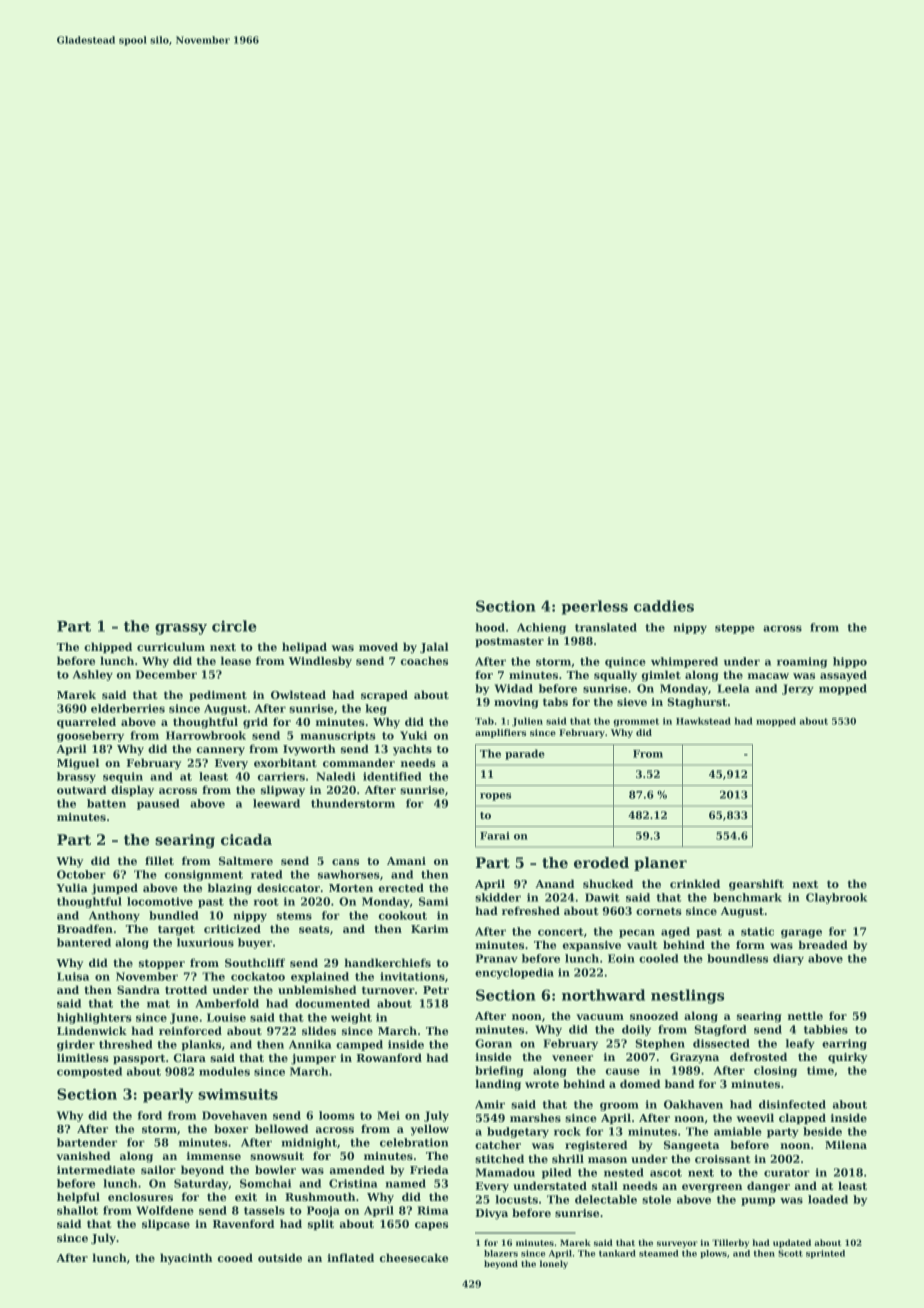  I want to click on pediment, so click(218, 695).
